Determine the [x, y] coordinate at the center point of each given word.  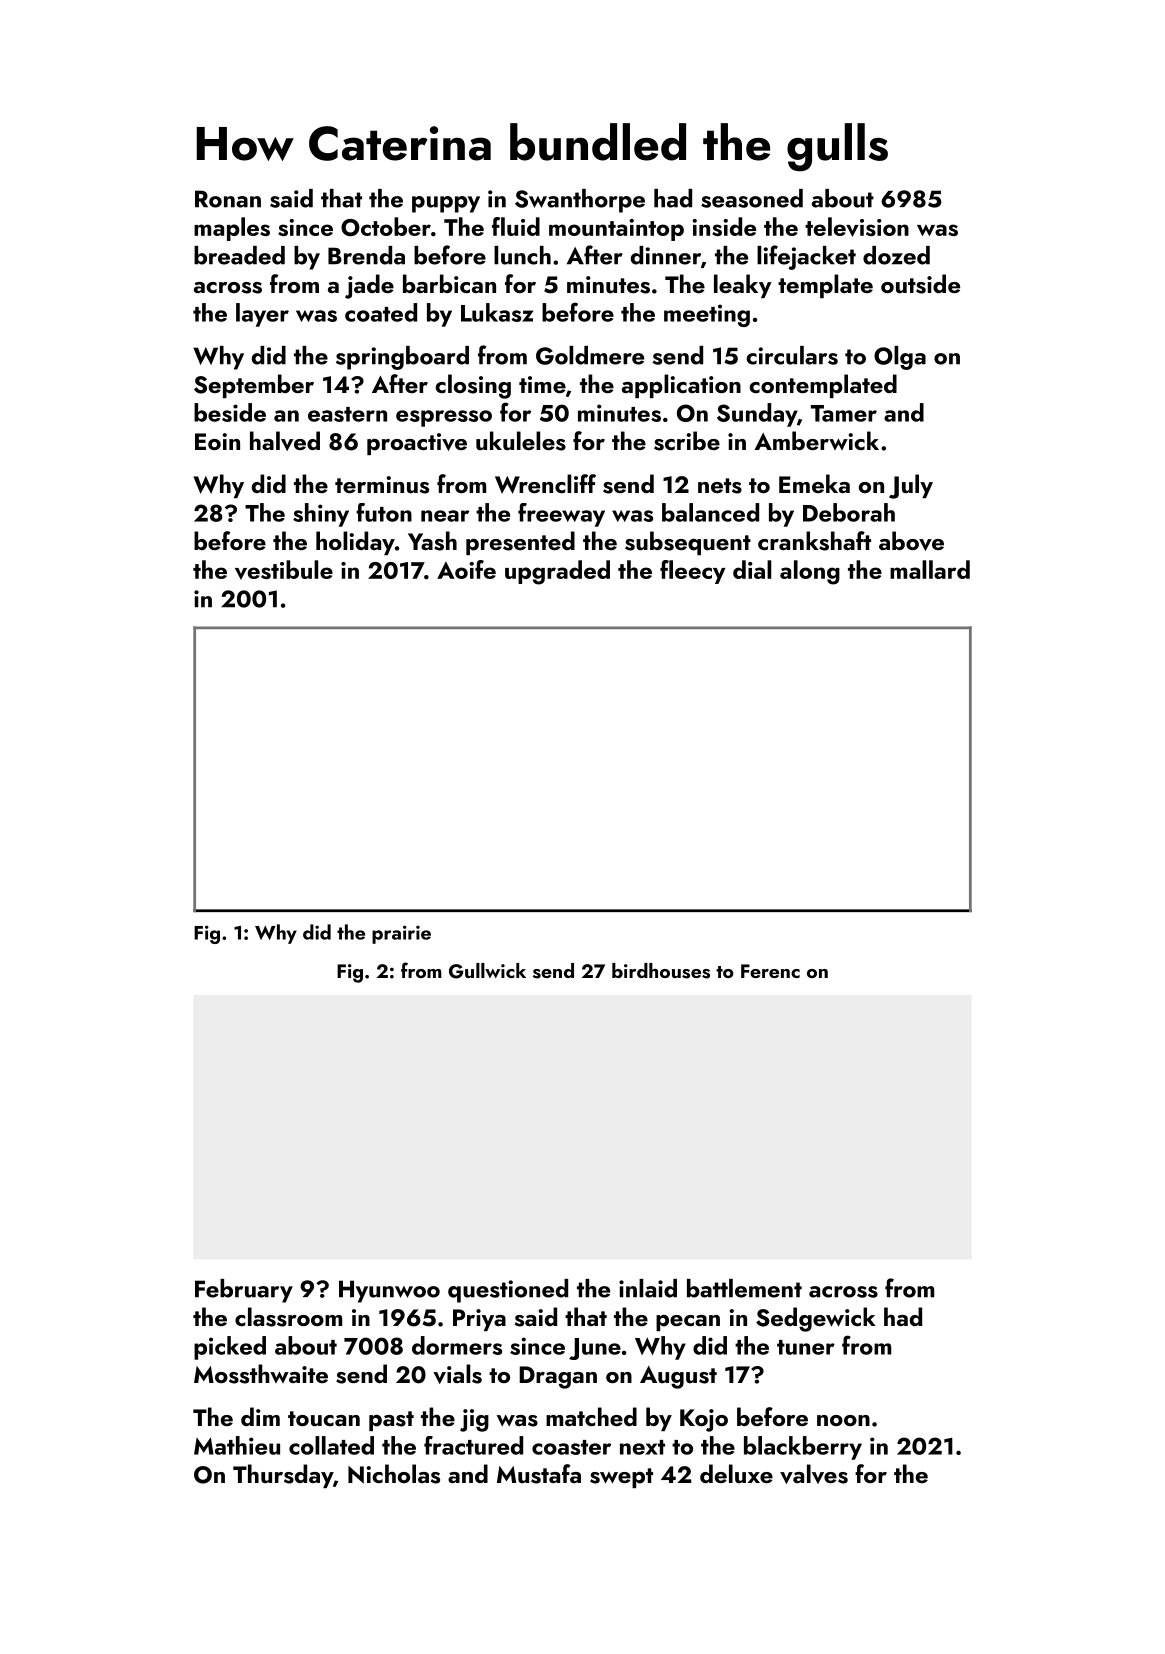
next [642, 1447]
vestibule [284, 570]
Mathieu [237, 1445]
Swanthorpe [580, 201]
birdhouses [661, 971]
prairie [401, 934]
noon [843, 1420]
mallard [930, 569]
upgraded [557, 572]
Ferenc [770, 971]
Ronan [228, 199]
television [857, 227]
